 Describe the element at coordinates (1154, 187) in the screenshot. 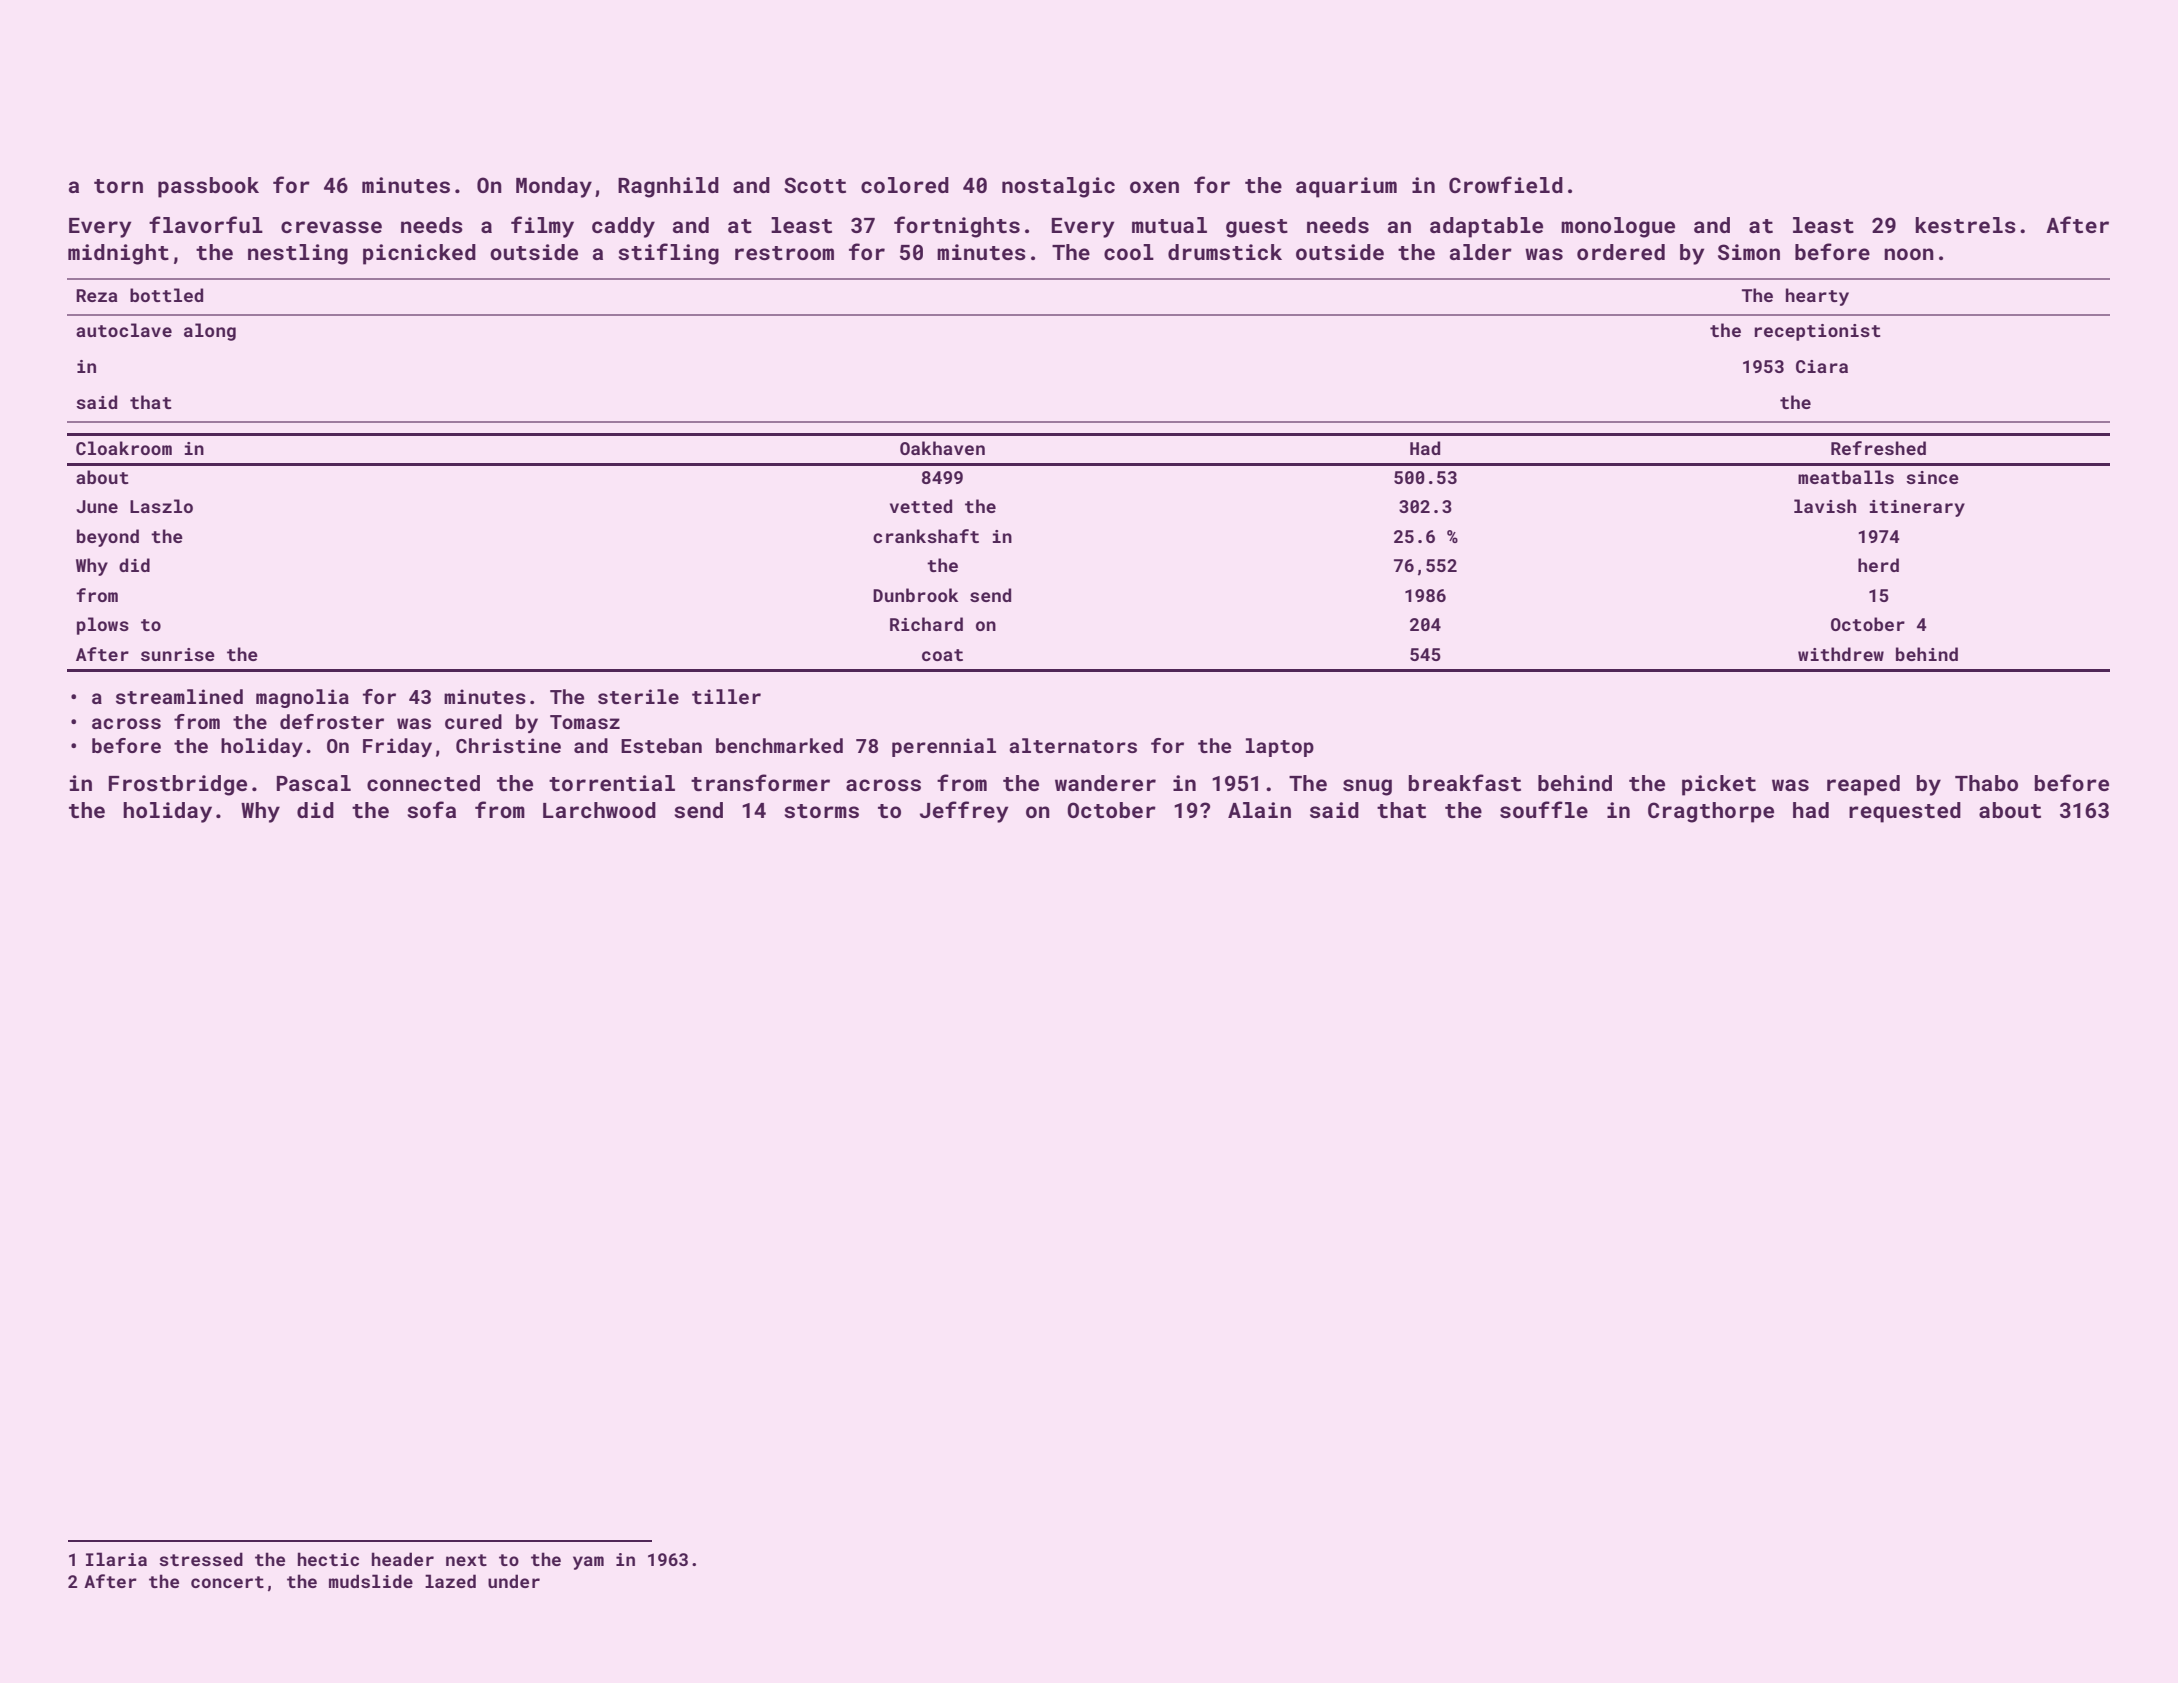

I see `oxen` at that location.
